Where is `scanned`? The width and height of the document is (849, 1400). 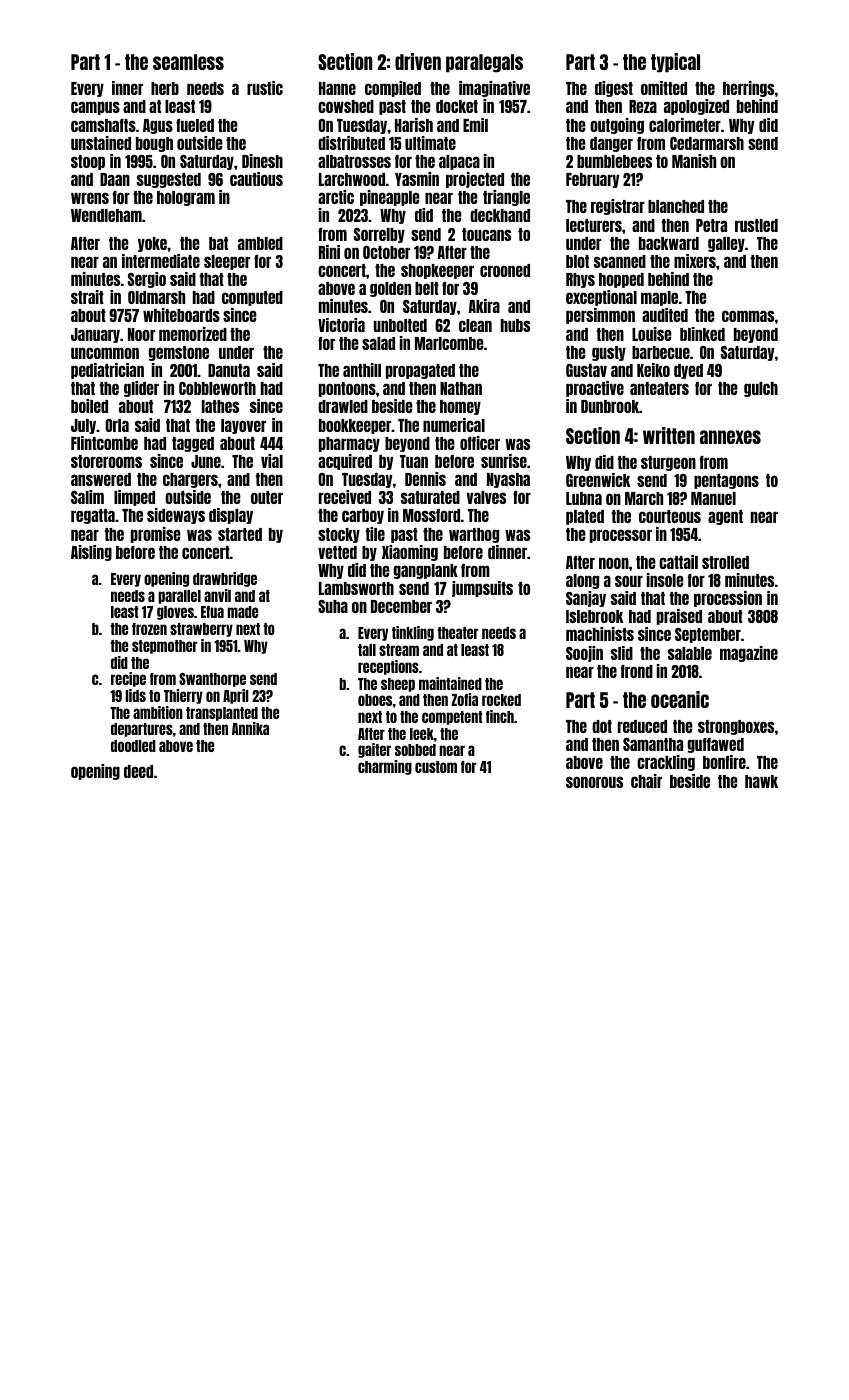 scanned is located at coordinates (620, 261).
